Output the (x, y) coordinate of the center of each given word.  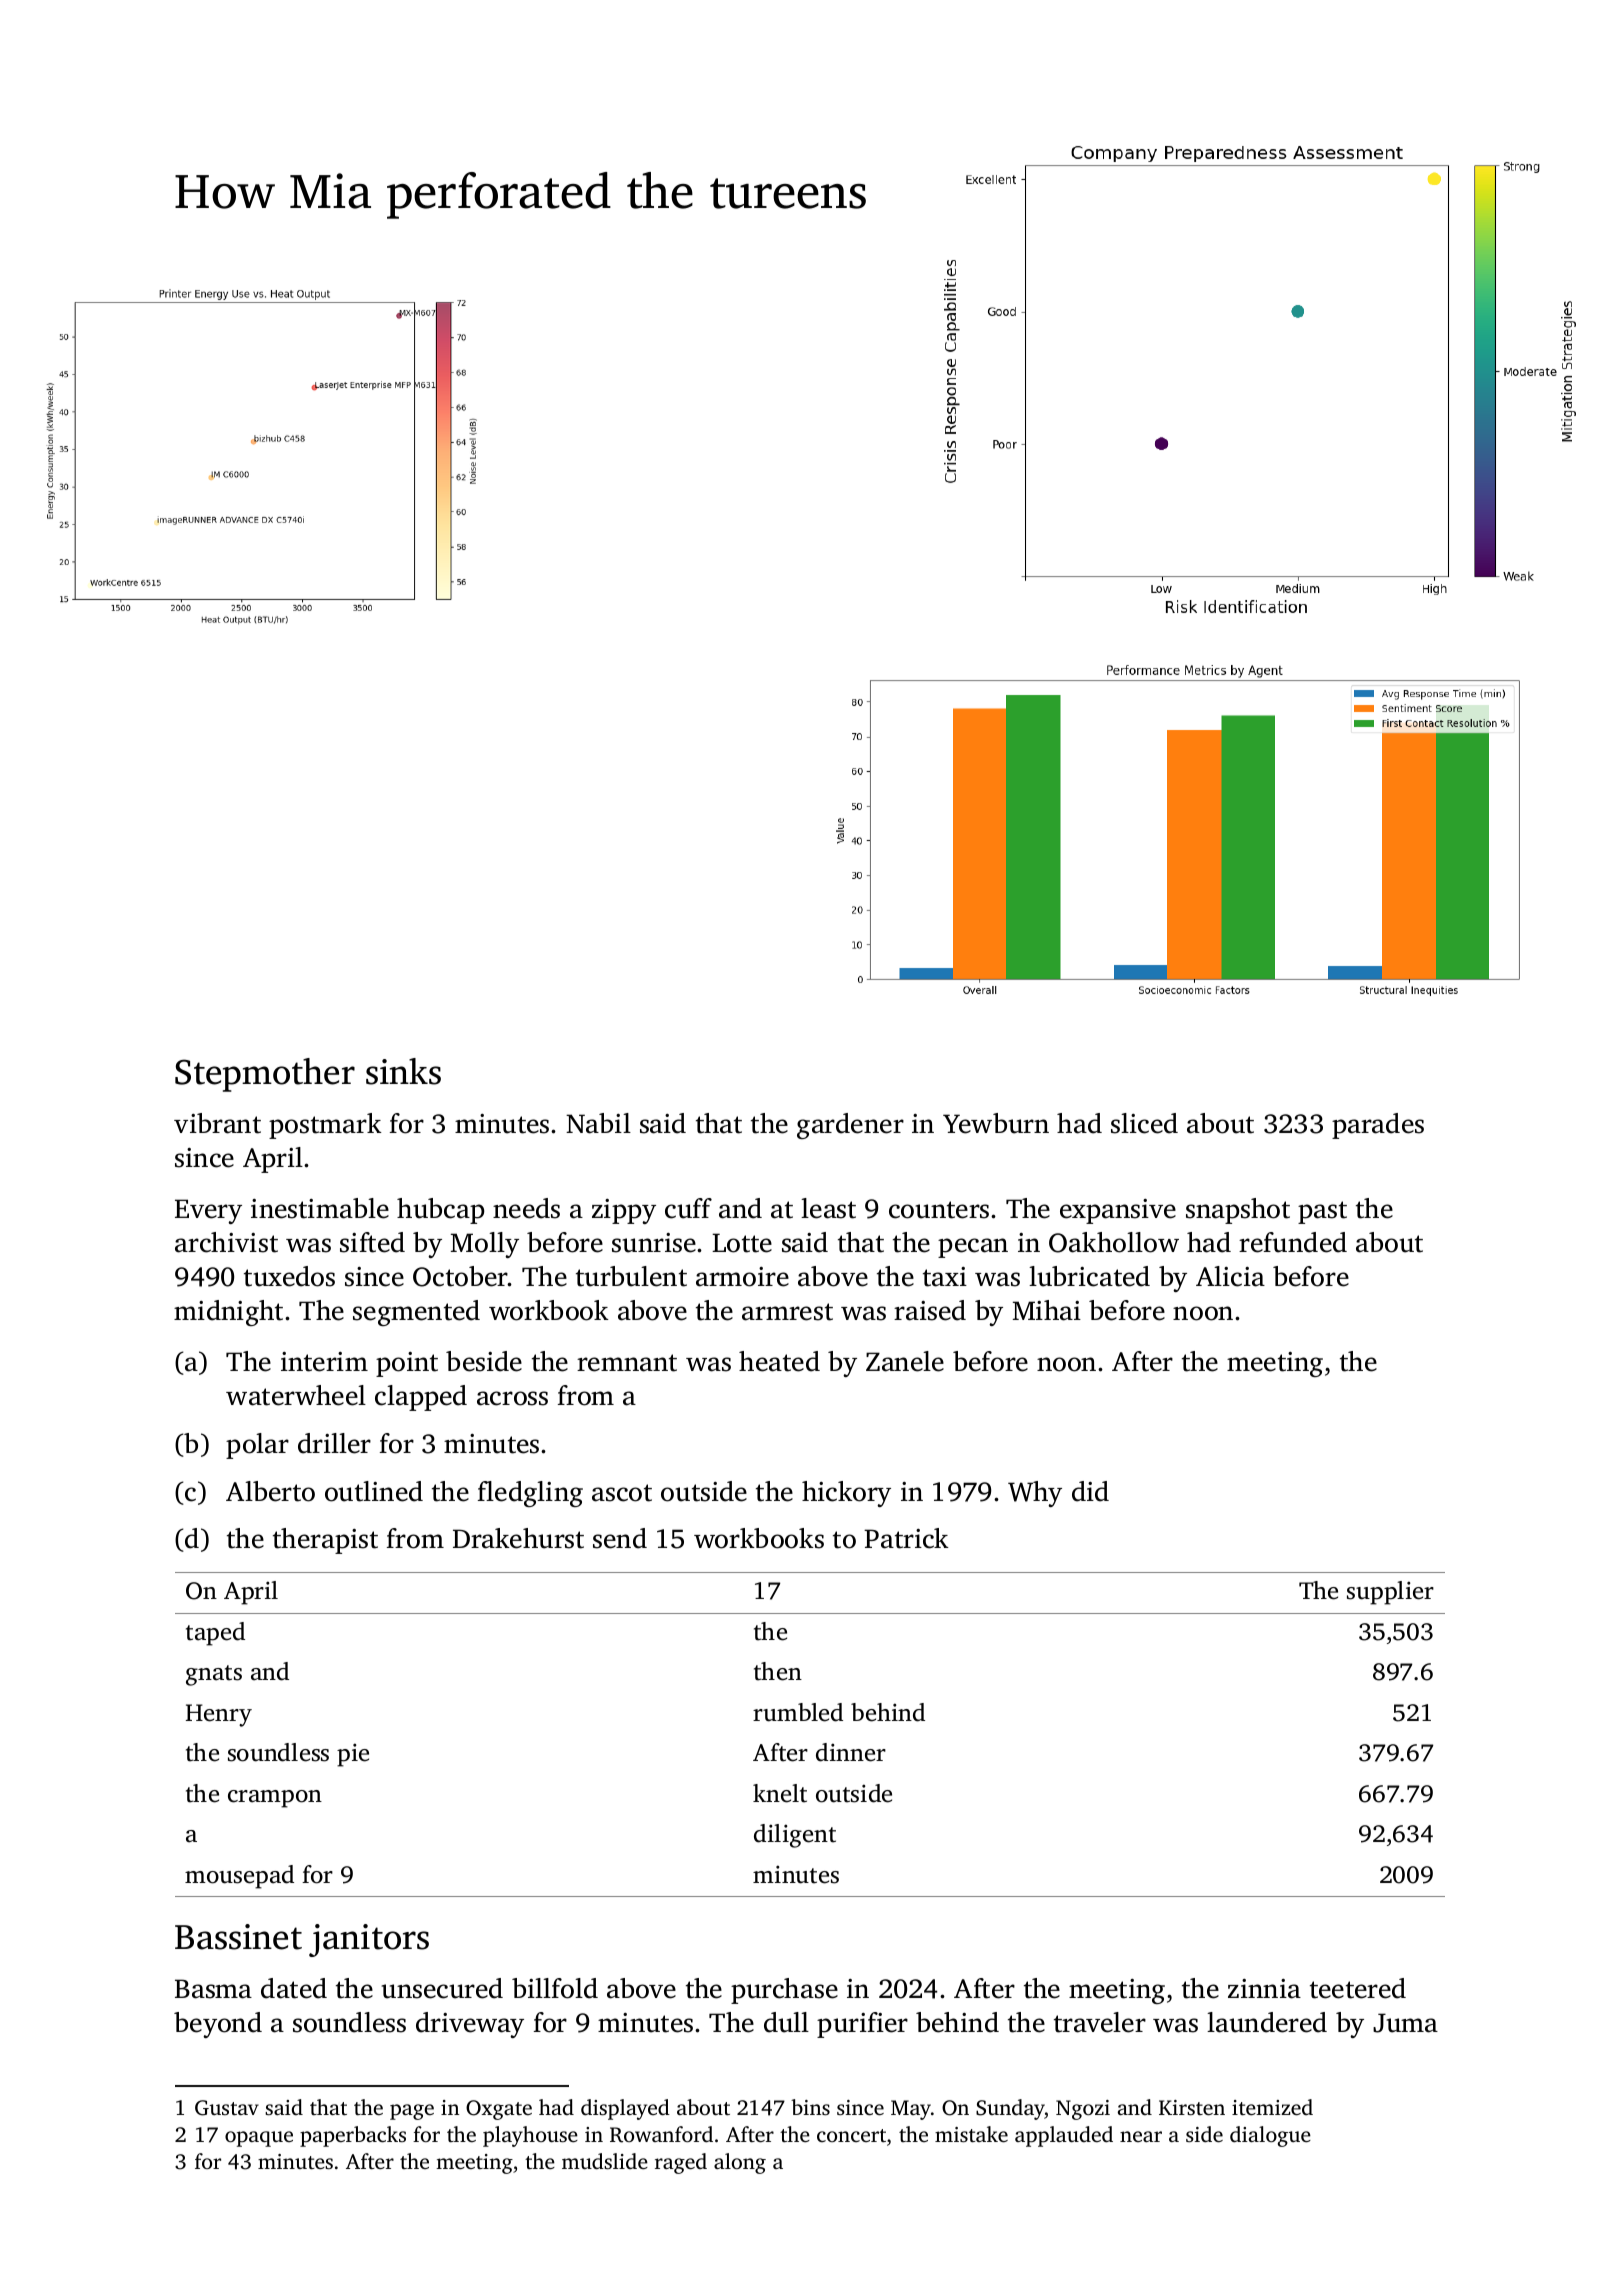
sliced (1144, 1123)
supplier (1390, 1593)
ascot (622, 1493)
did (1090, 1491)
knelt (780, 1793)
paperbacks (353, 2136)
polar (257, 1446)
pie (353, 1755)
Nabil (598, 1123)
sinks (403, 1071)
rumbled (798, 1712)
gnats (214, 1675)
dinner (851, 1752)
